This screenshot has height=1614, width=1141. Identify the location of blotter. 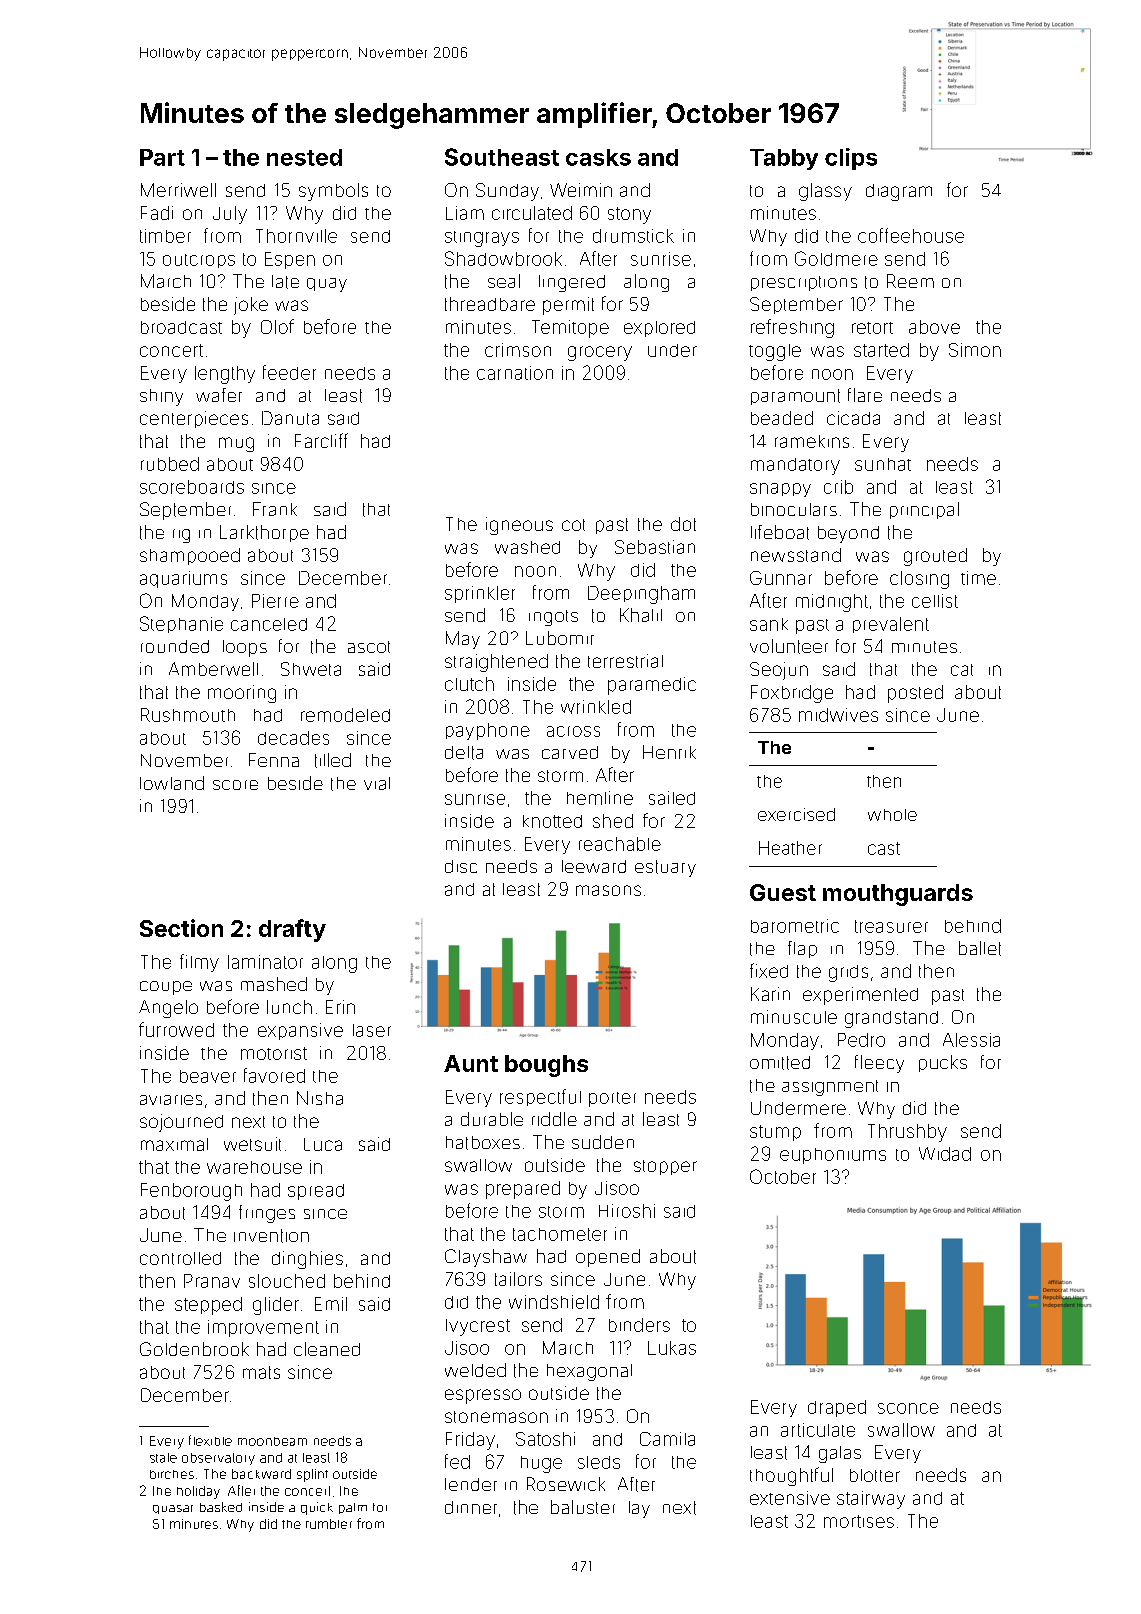
(875, 1475).
